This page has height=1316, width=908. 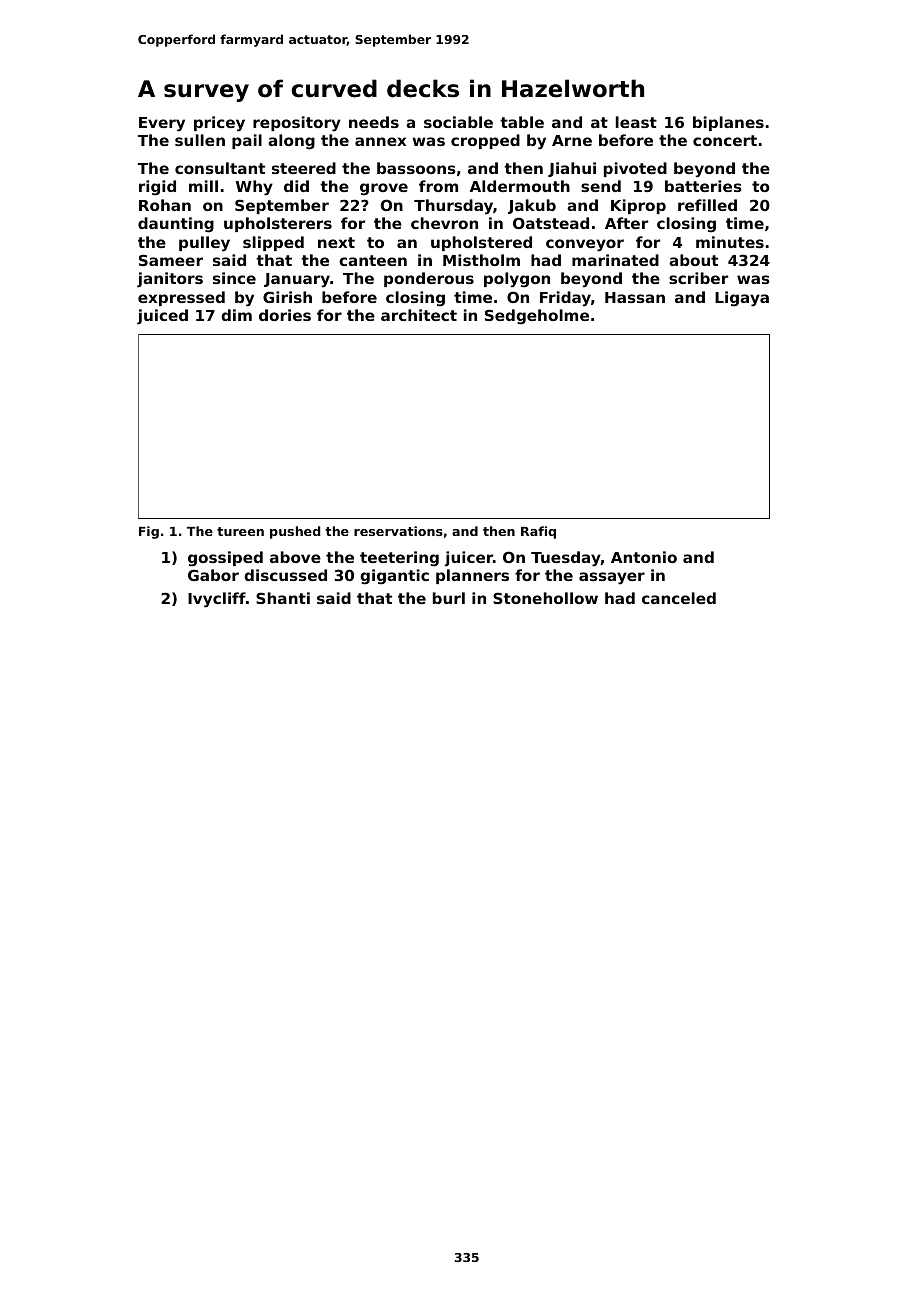 I want to click on Why, so click(x=254, y=188).
